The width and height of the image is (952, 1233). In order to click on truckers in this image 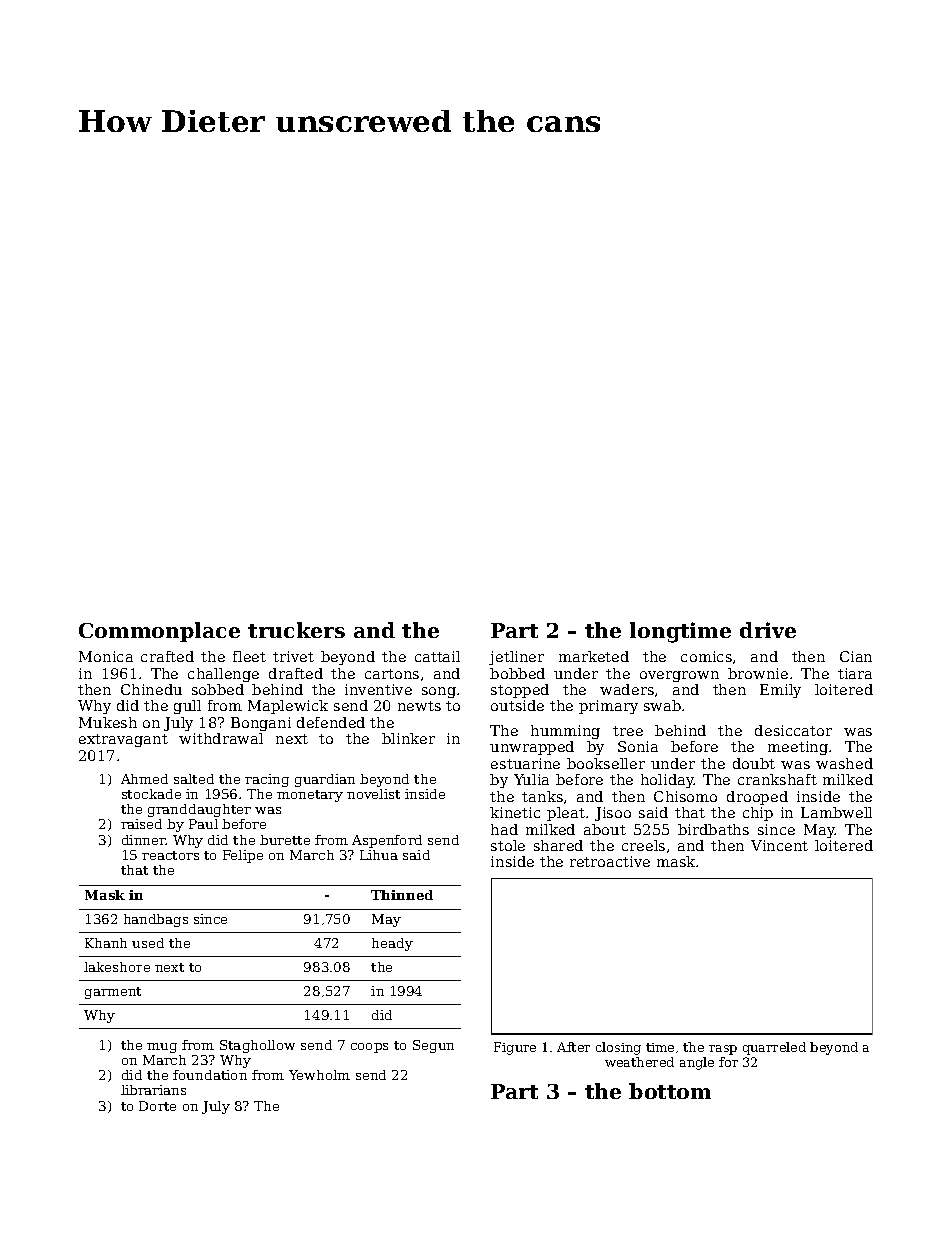, I will do `click(296, 630)`.
